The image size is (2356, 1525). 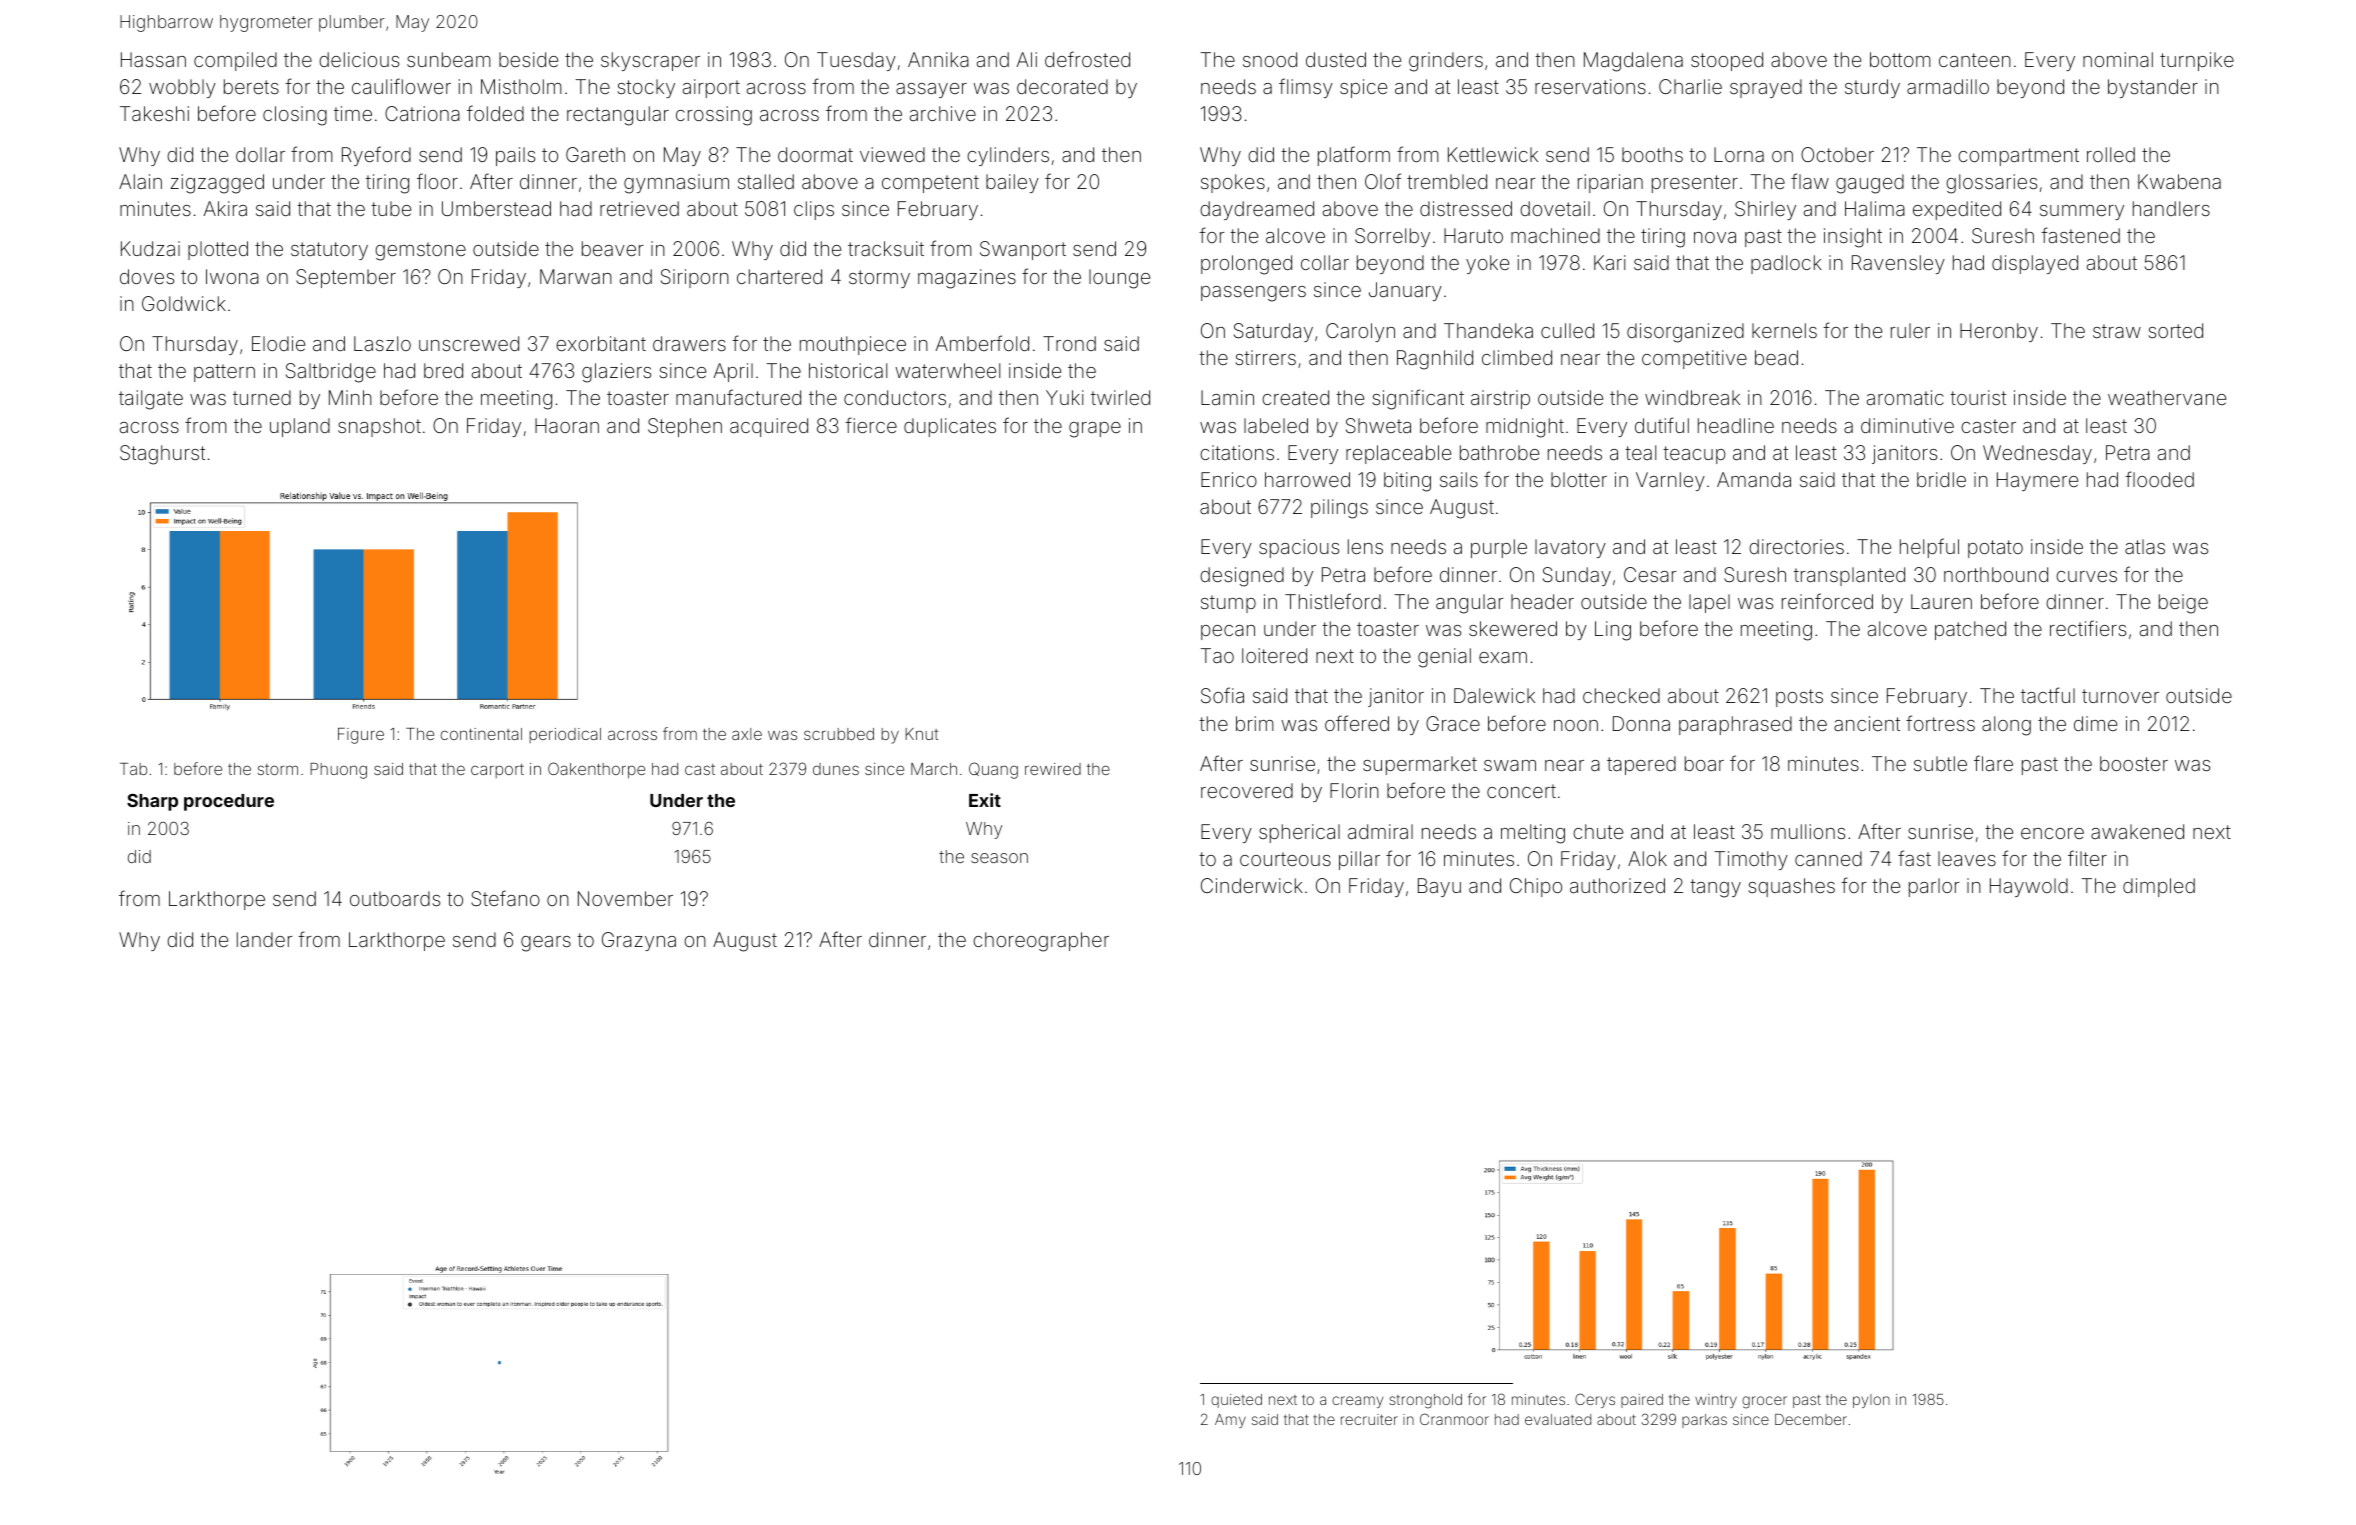 What do you see at coordinates (1062, 86) in the document?
I see `decorated` at bounding box center [1062, 86].
